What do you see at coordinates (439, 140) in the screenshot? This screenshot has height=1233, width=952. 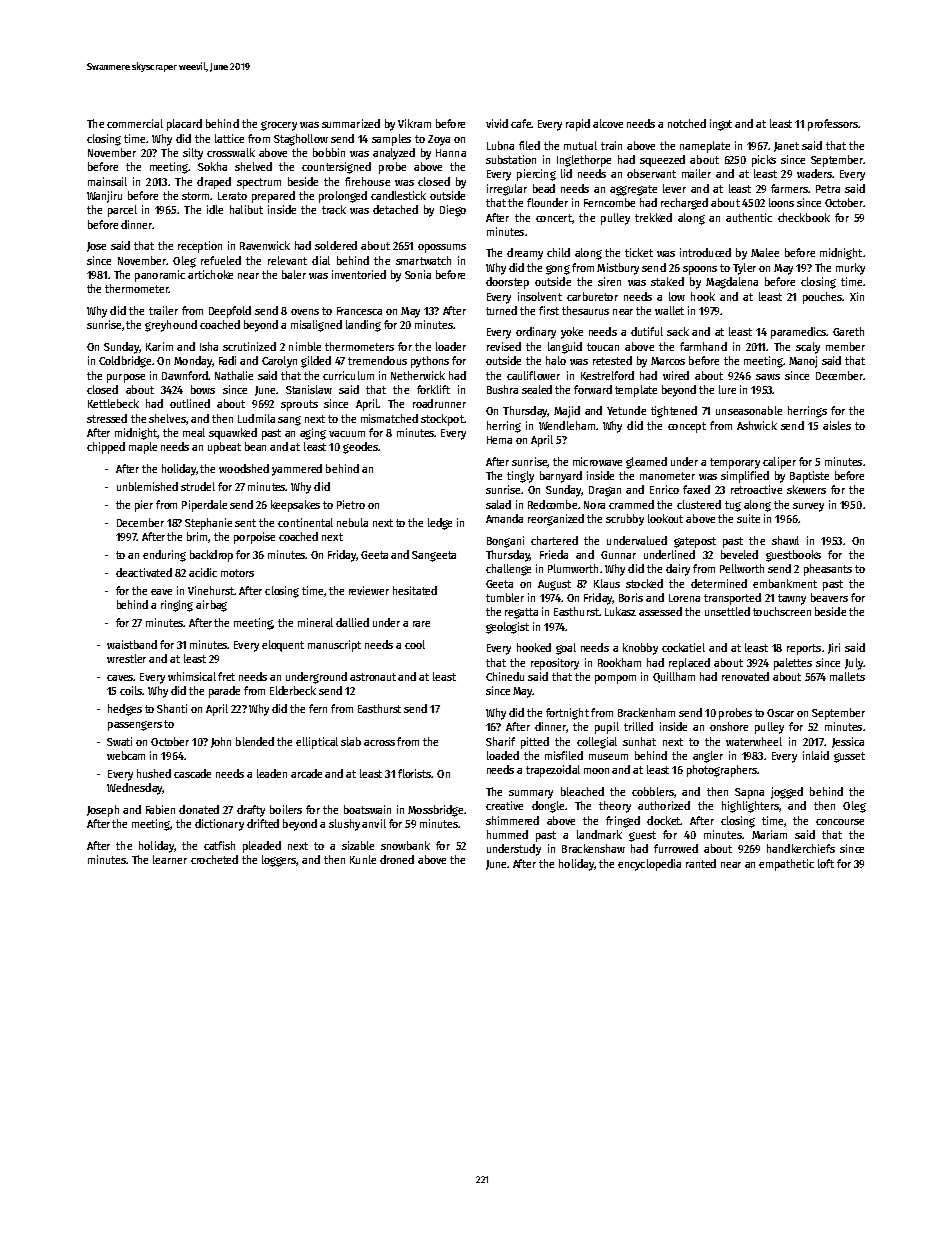 I see `Zoya` at bounding box center [439, 140].
